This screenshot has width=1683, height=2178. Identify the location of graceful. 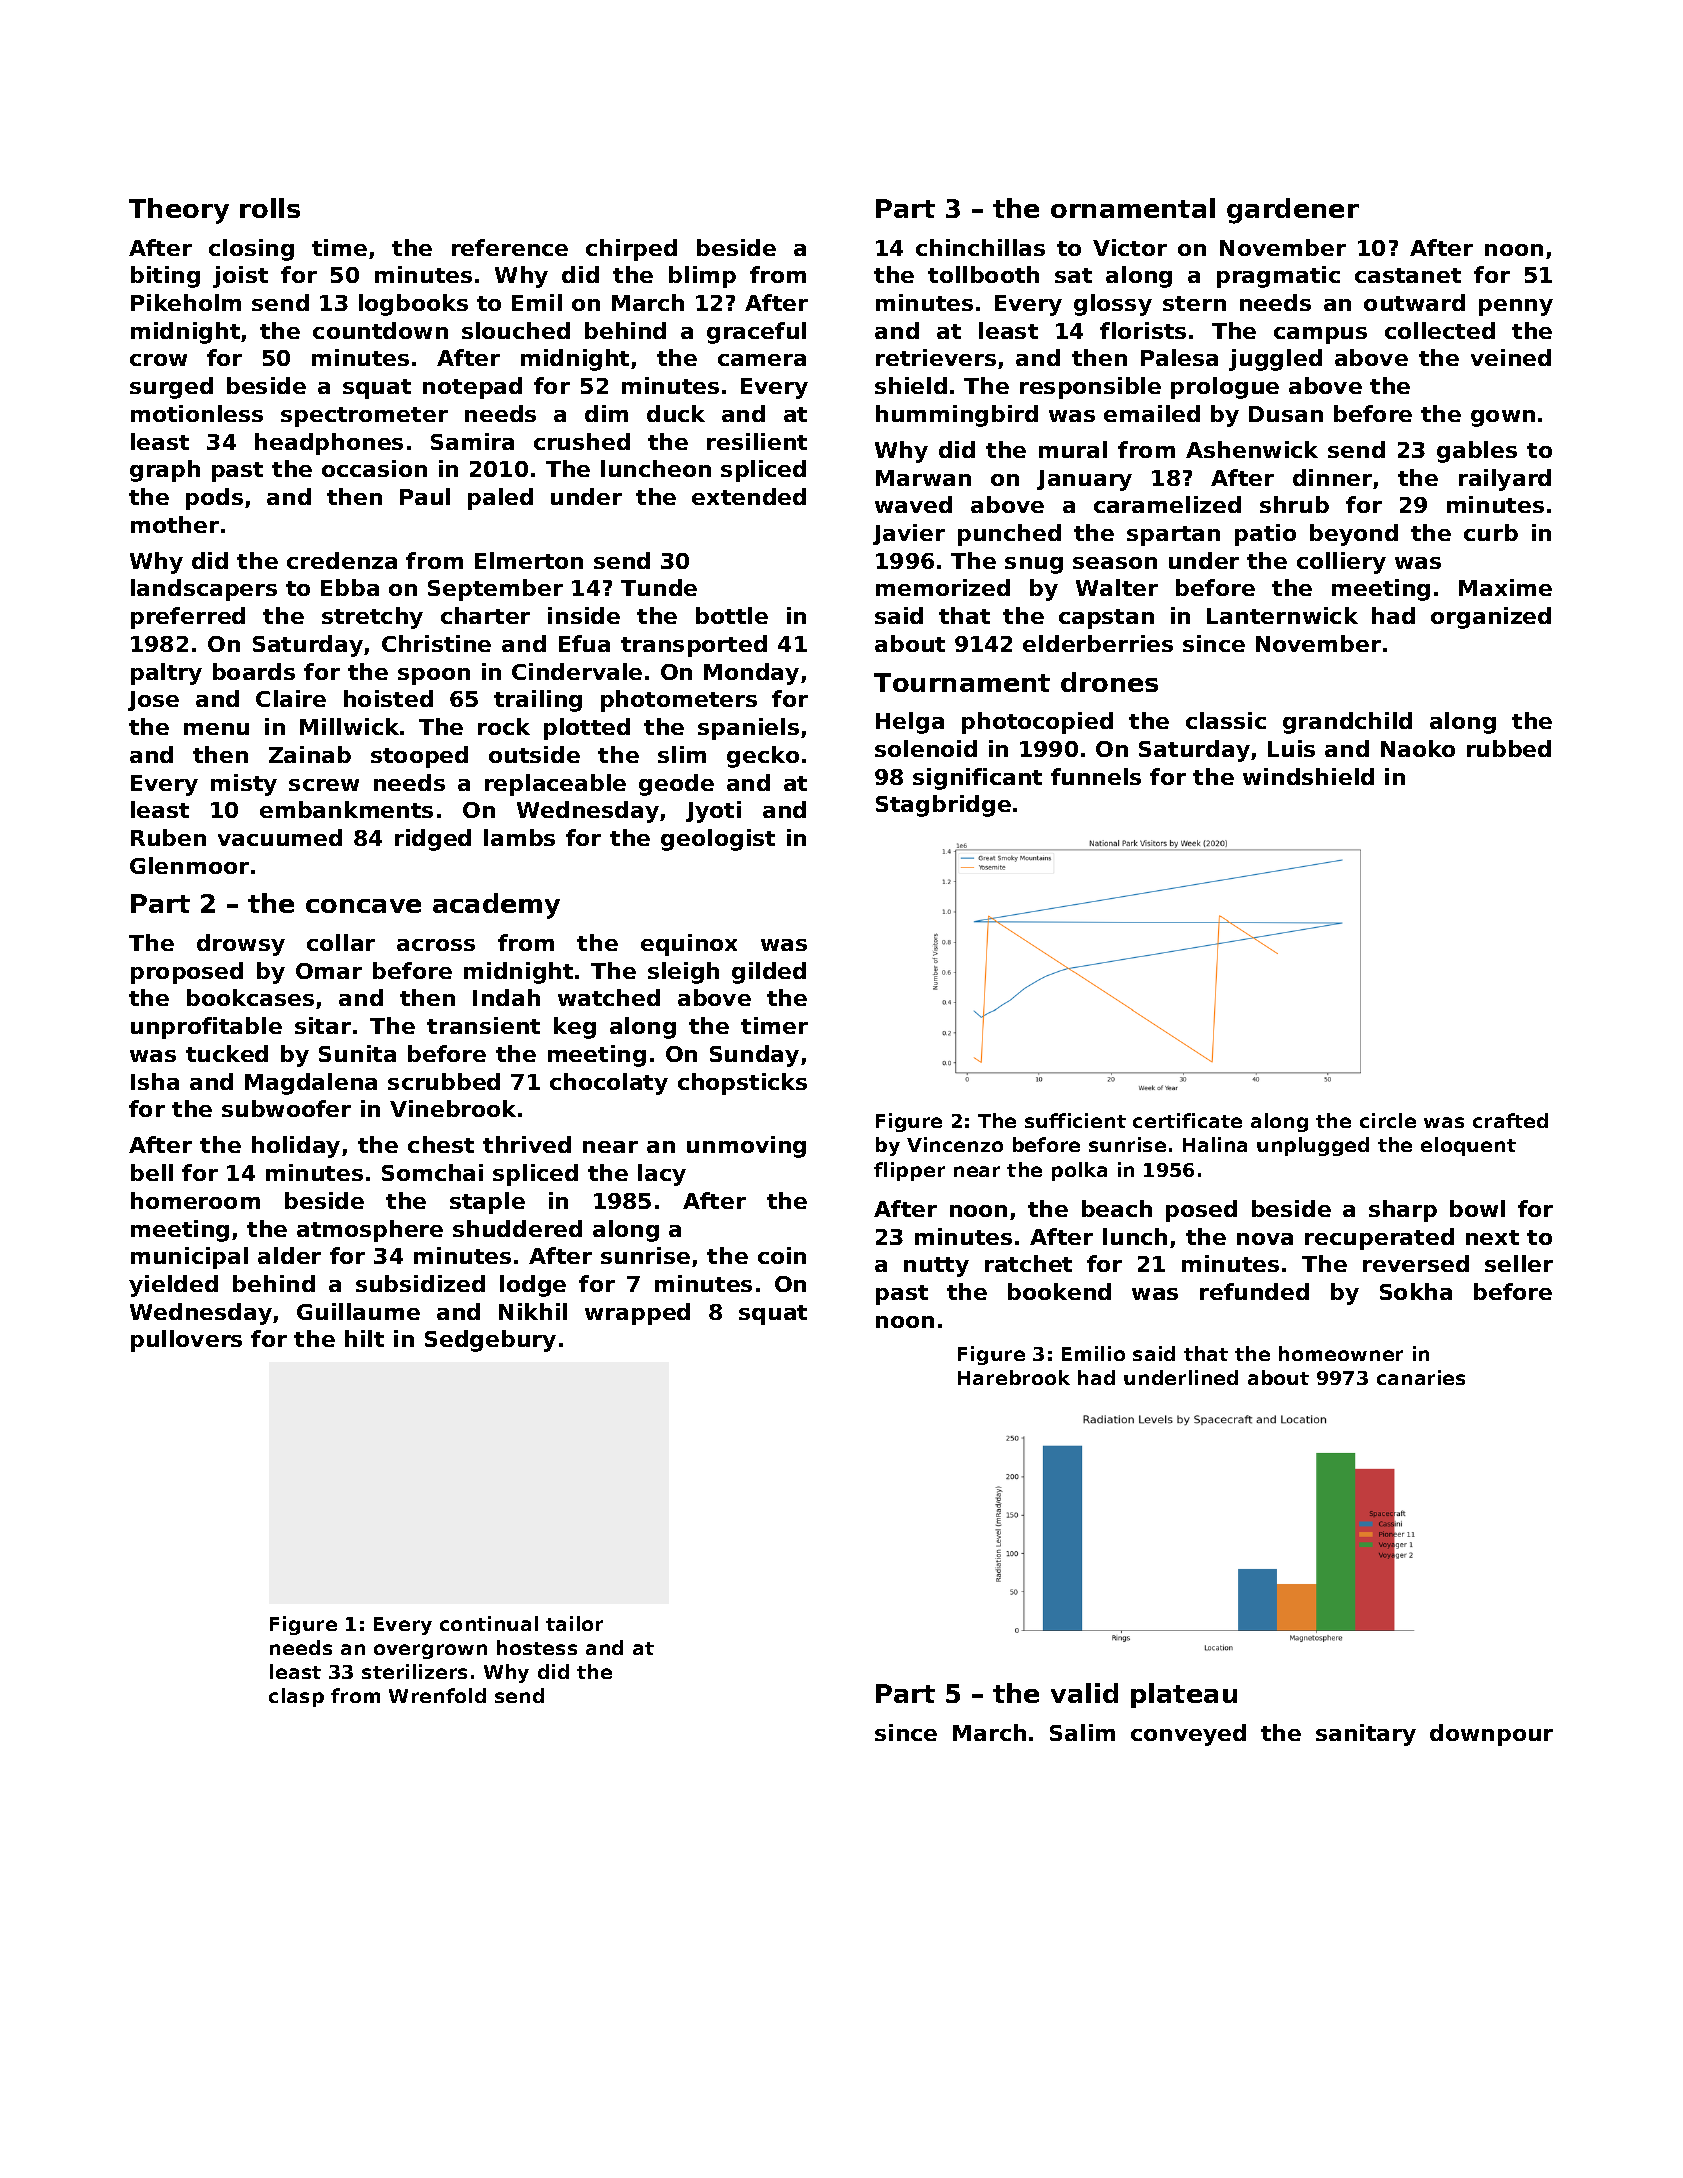
(756, 333).
